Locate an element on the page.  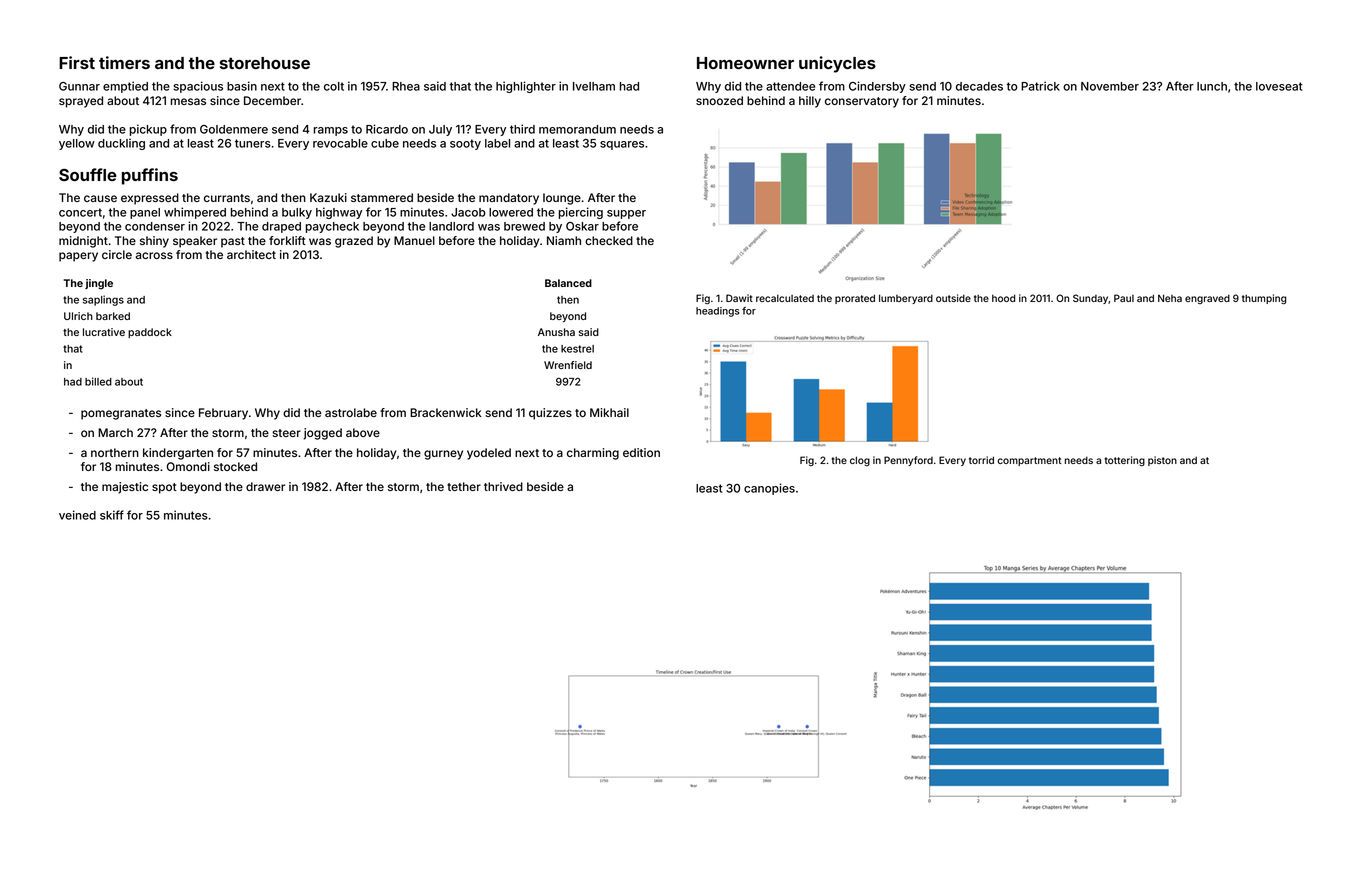
clog is located at coordinates (860, 461).
